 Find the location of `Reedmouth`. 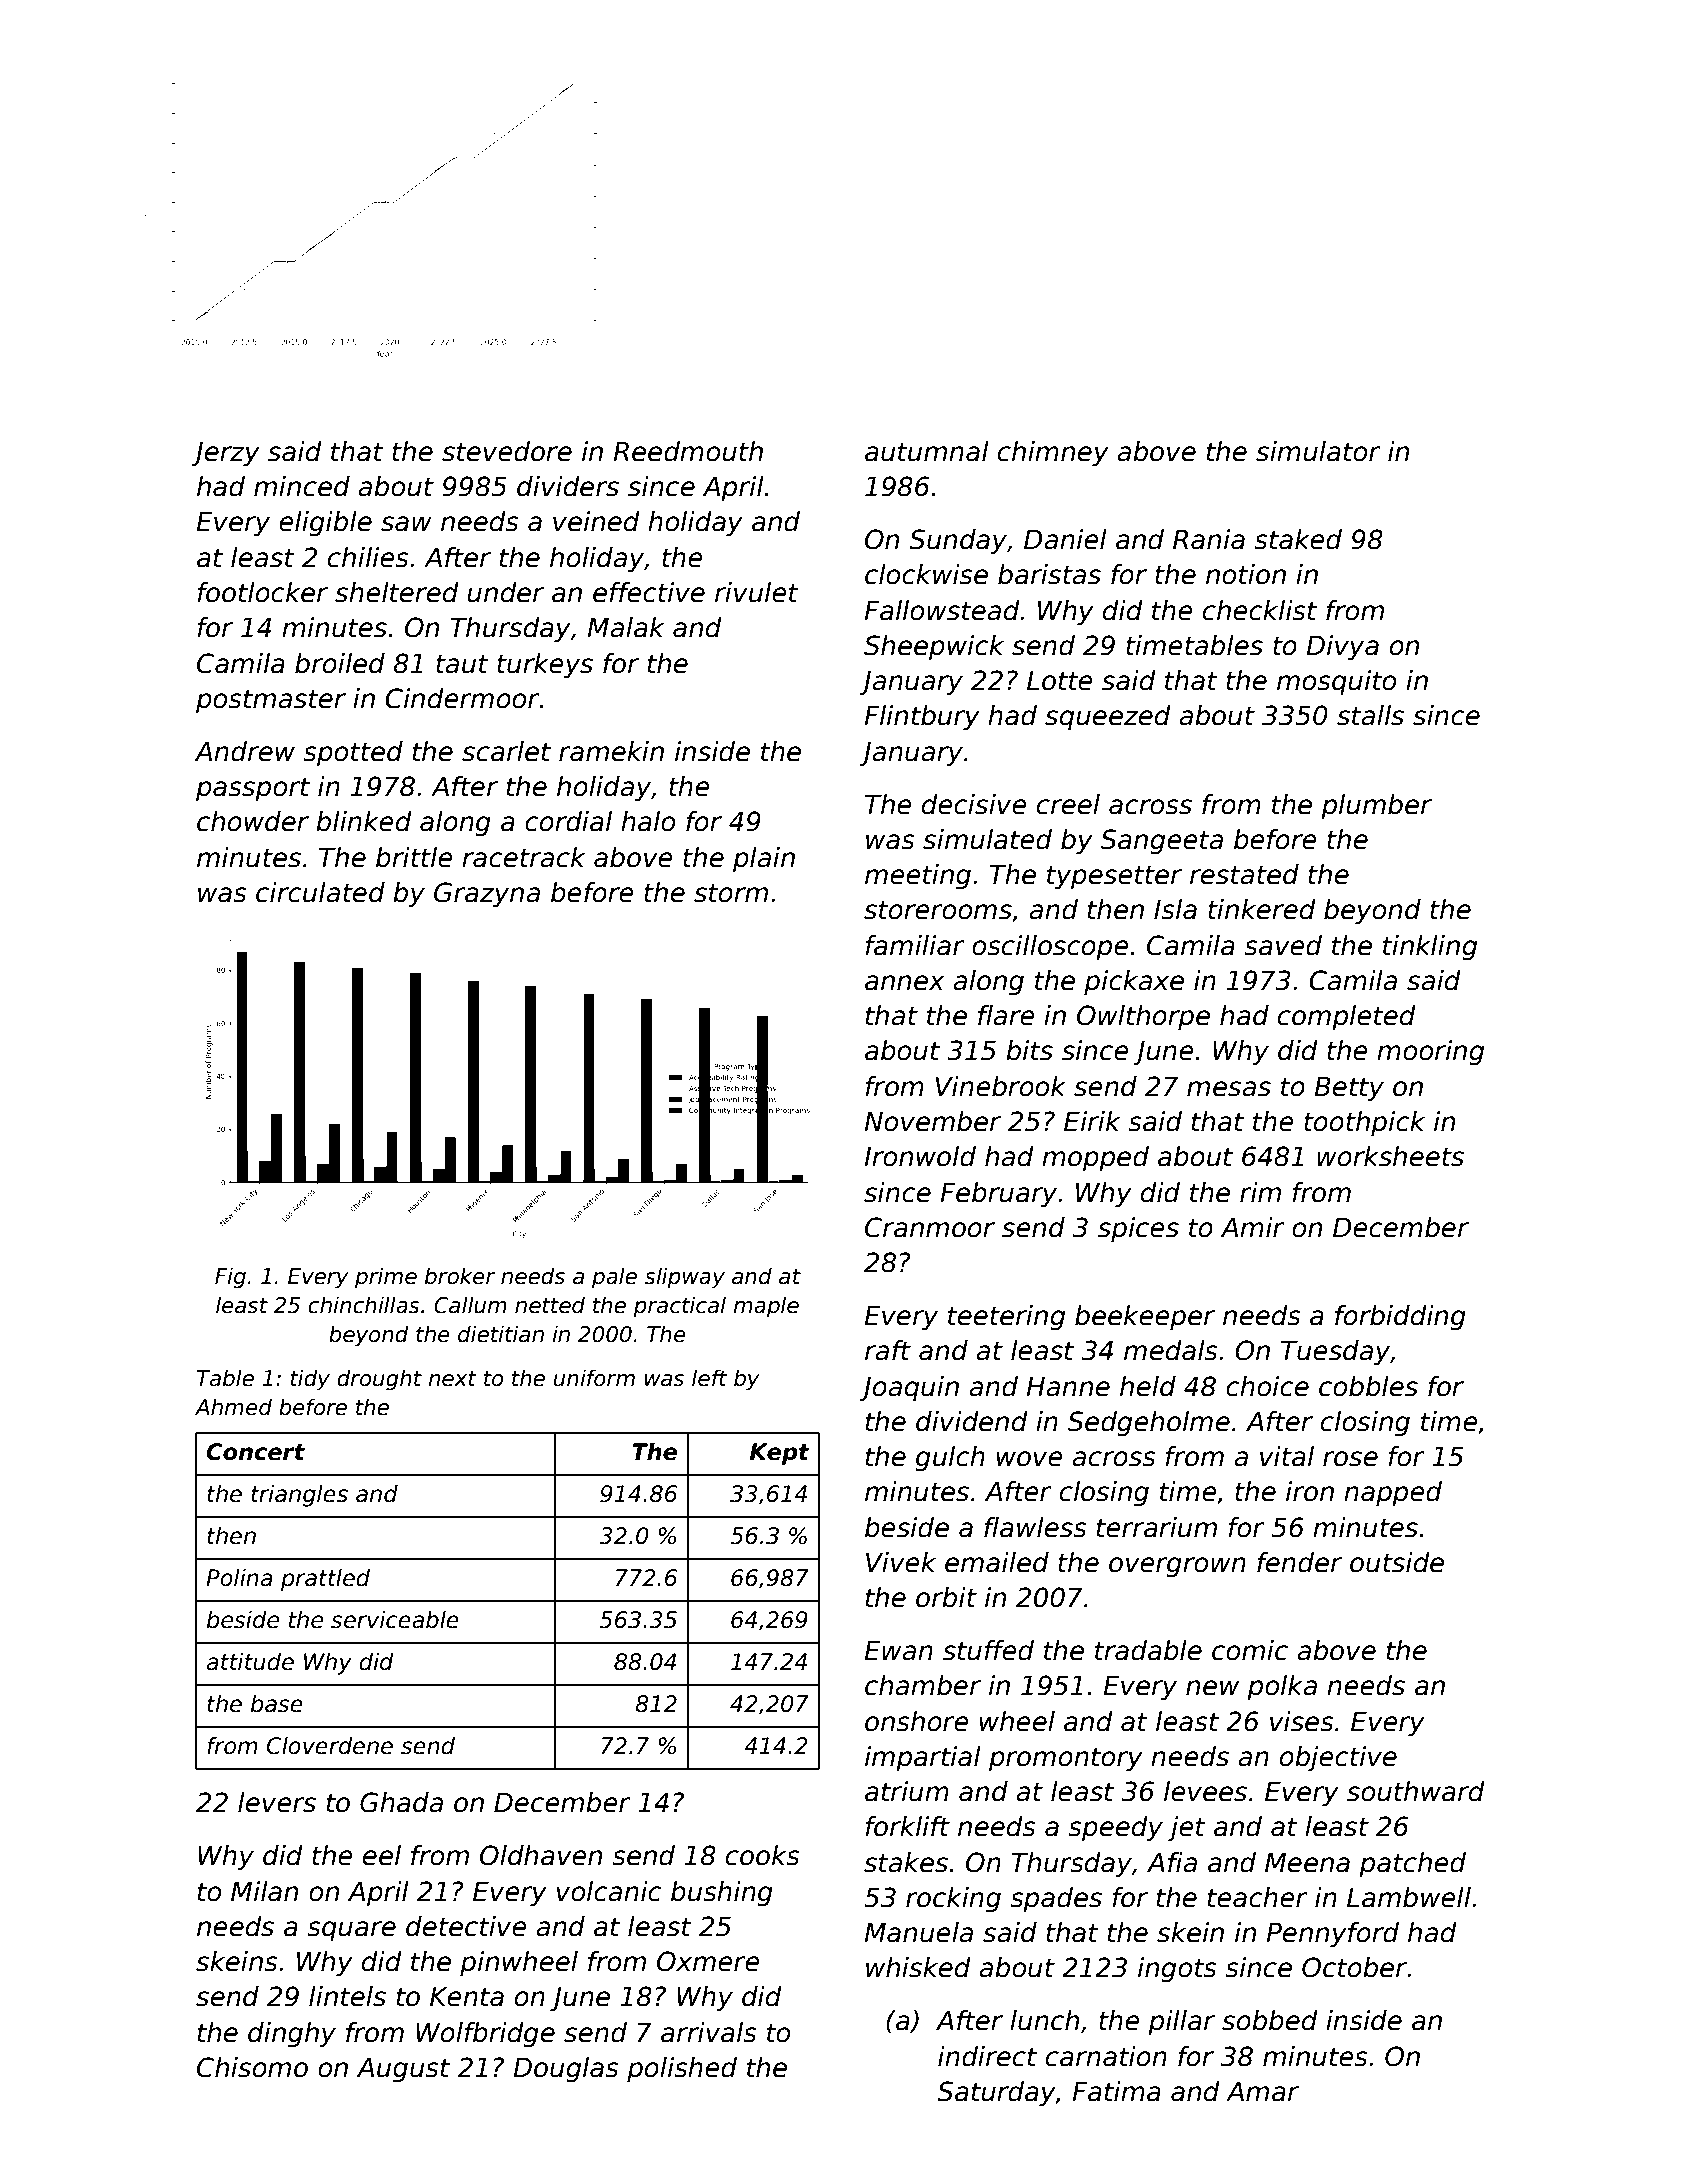

Reedmouth is located at coordinates (688, 451).
